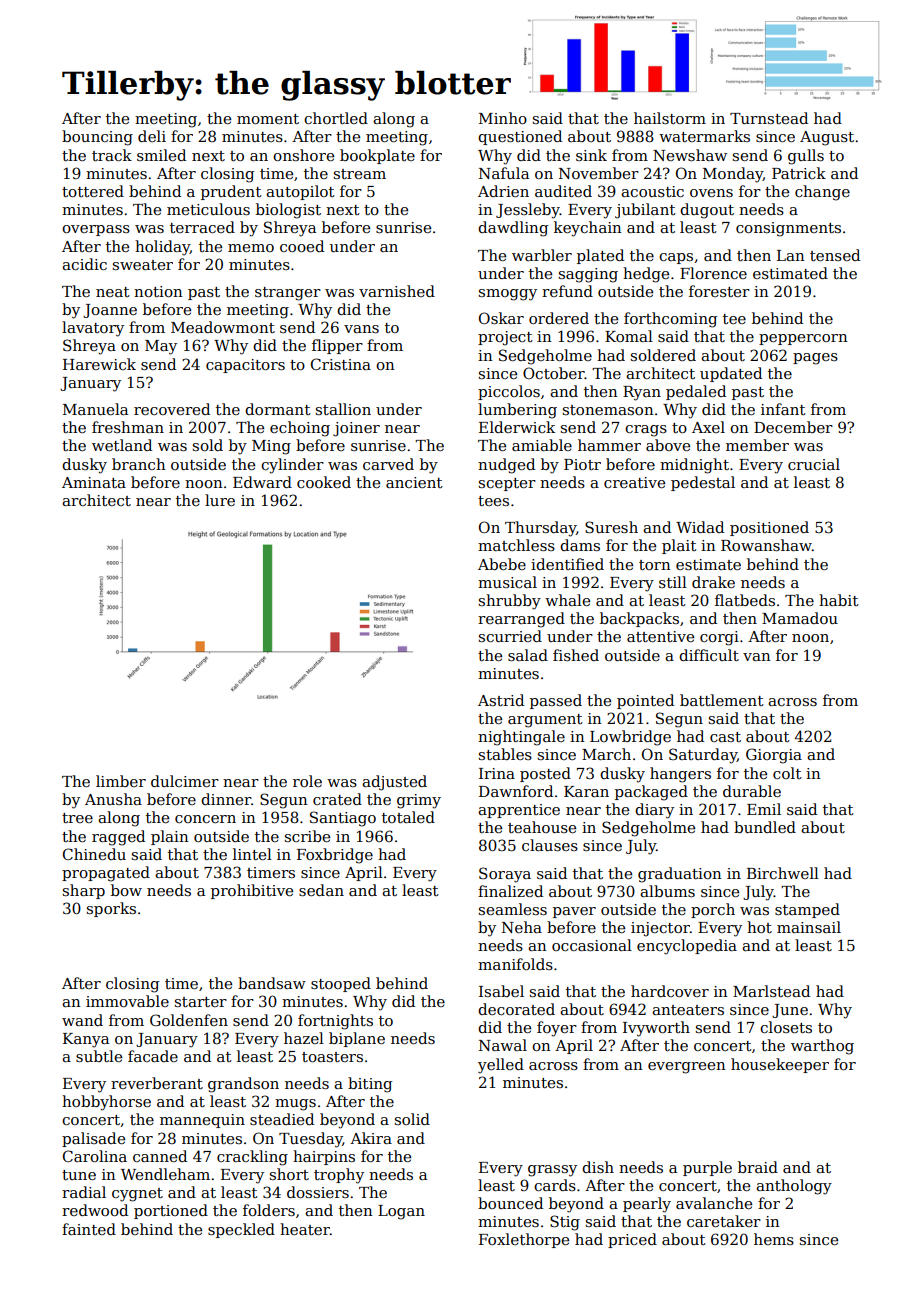  I want to click on lavatory, so click(93, 329).
